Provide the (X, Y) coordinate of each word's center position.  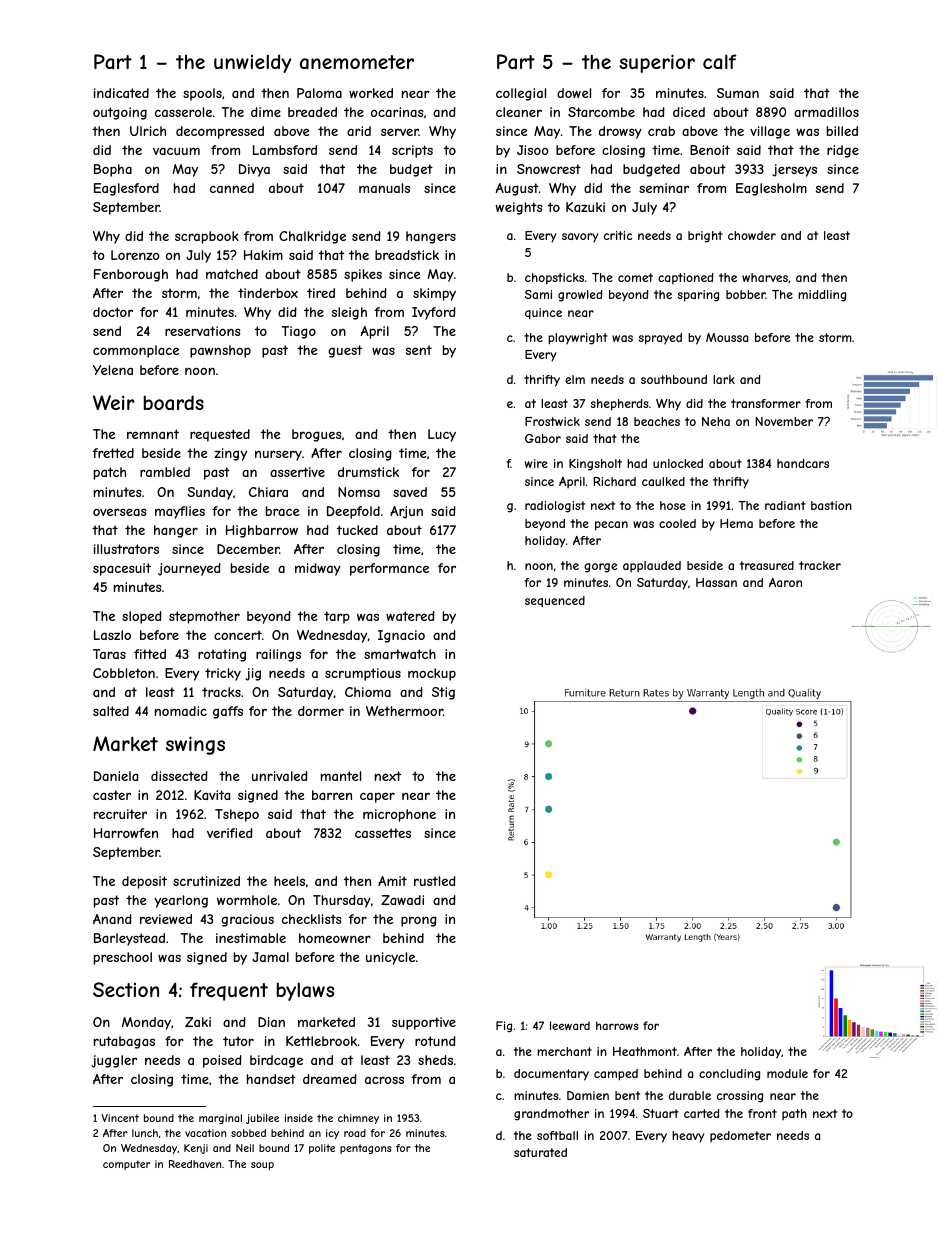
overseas (120, 512)
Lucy (442, 435)
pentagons (366, 1149)
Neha (716, 421)
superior (657, 63)
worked (371, 93)
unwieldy (253, 63)
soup (262, 1166)
